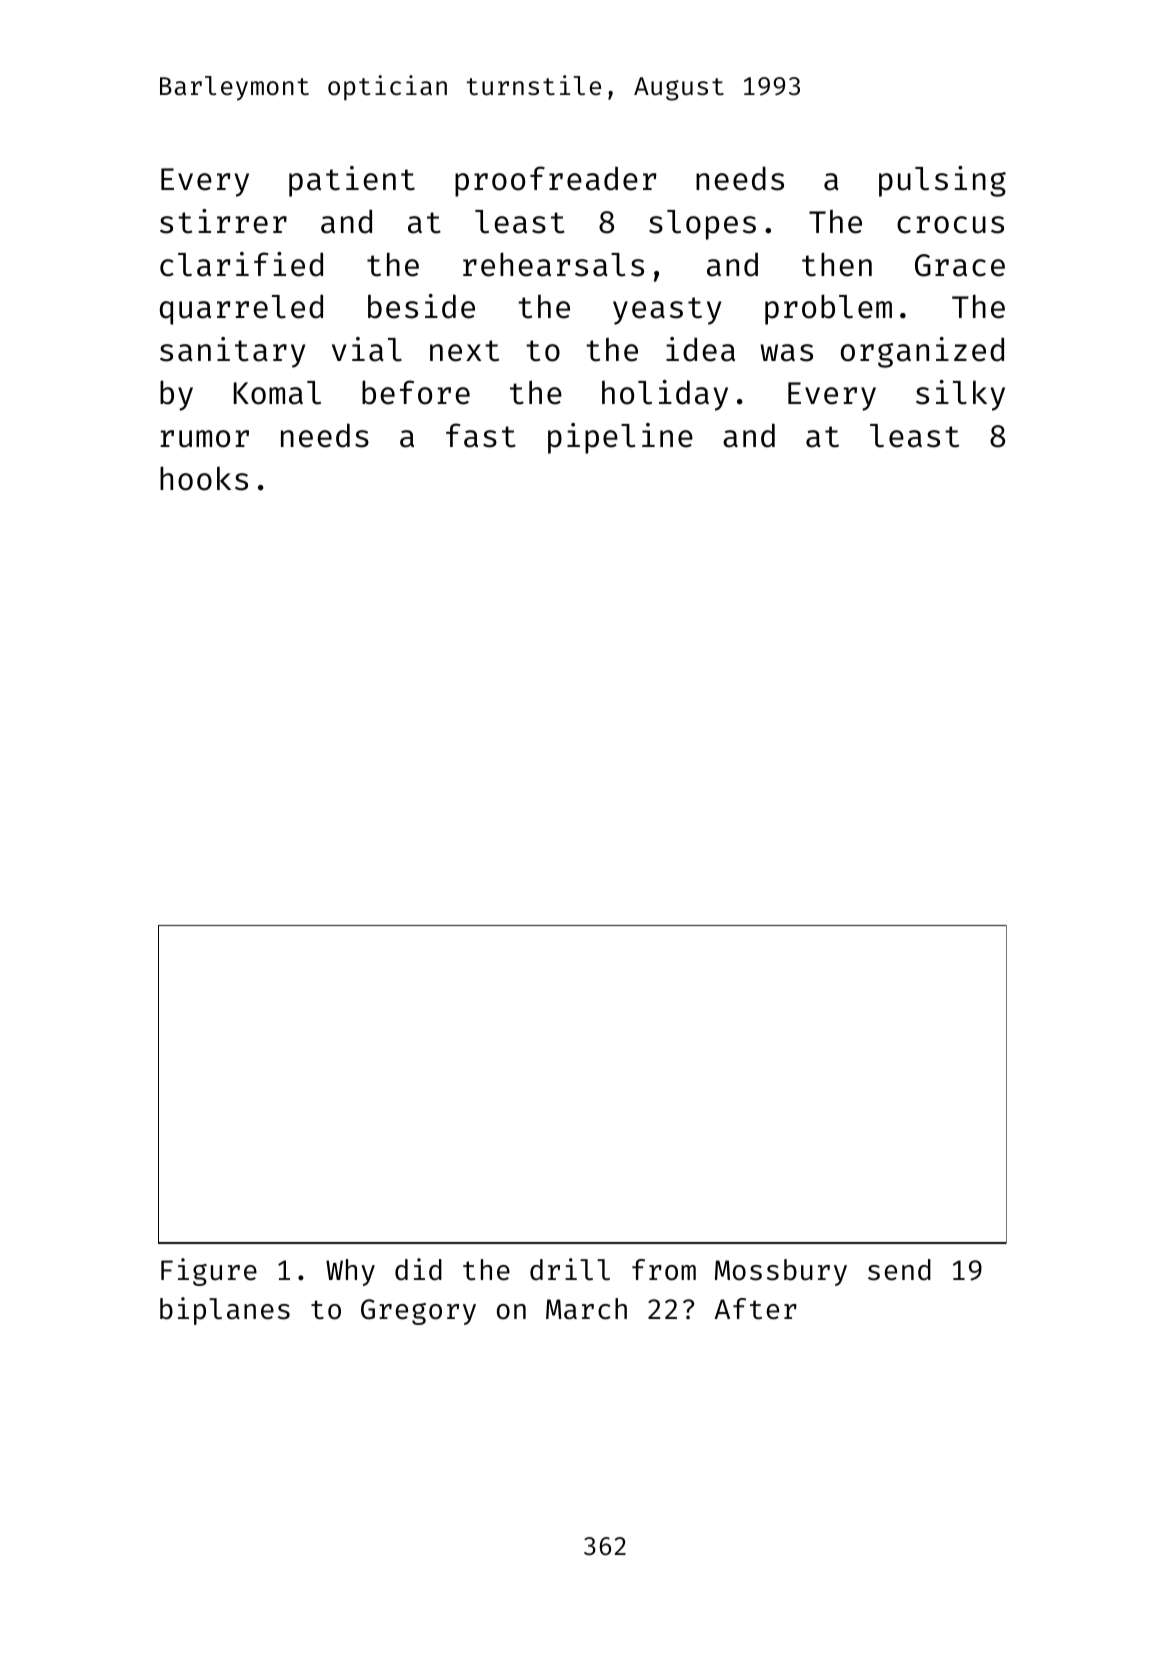  What do you see at coordinates (899, 1270) in the image?
I see `send` at bounding box center [899, 1270].
